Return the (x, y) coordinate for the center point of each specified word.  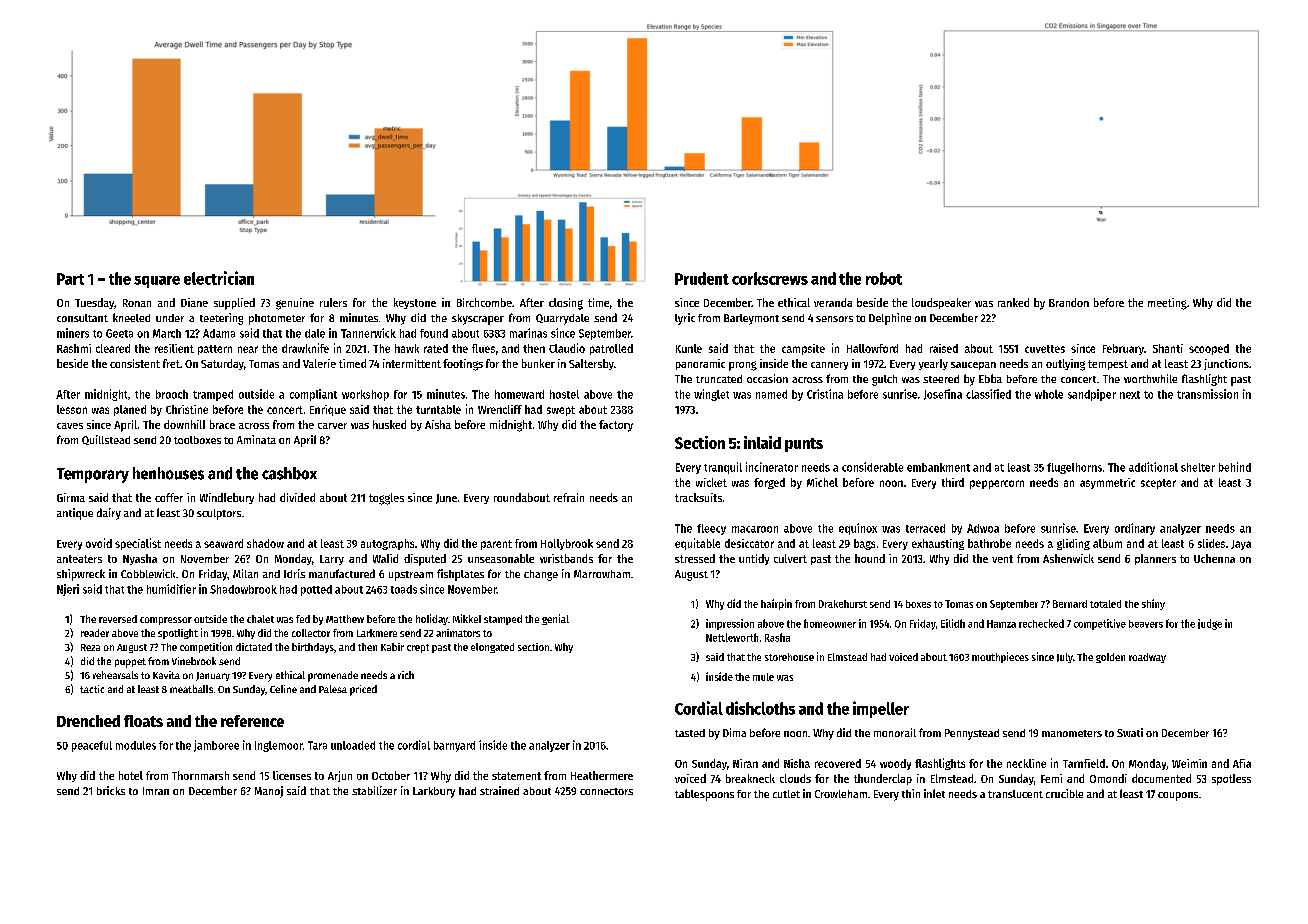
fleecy (711, 529)
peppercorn (997, 484)
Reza (90, 647)
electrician (219, 278)
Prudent (702, 278)
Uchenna (1214, 558)
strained (499, 790)
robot (884, 278)
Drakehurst (843, 604)
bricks (111, 790)
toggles (386, 499)
